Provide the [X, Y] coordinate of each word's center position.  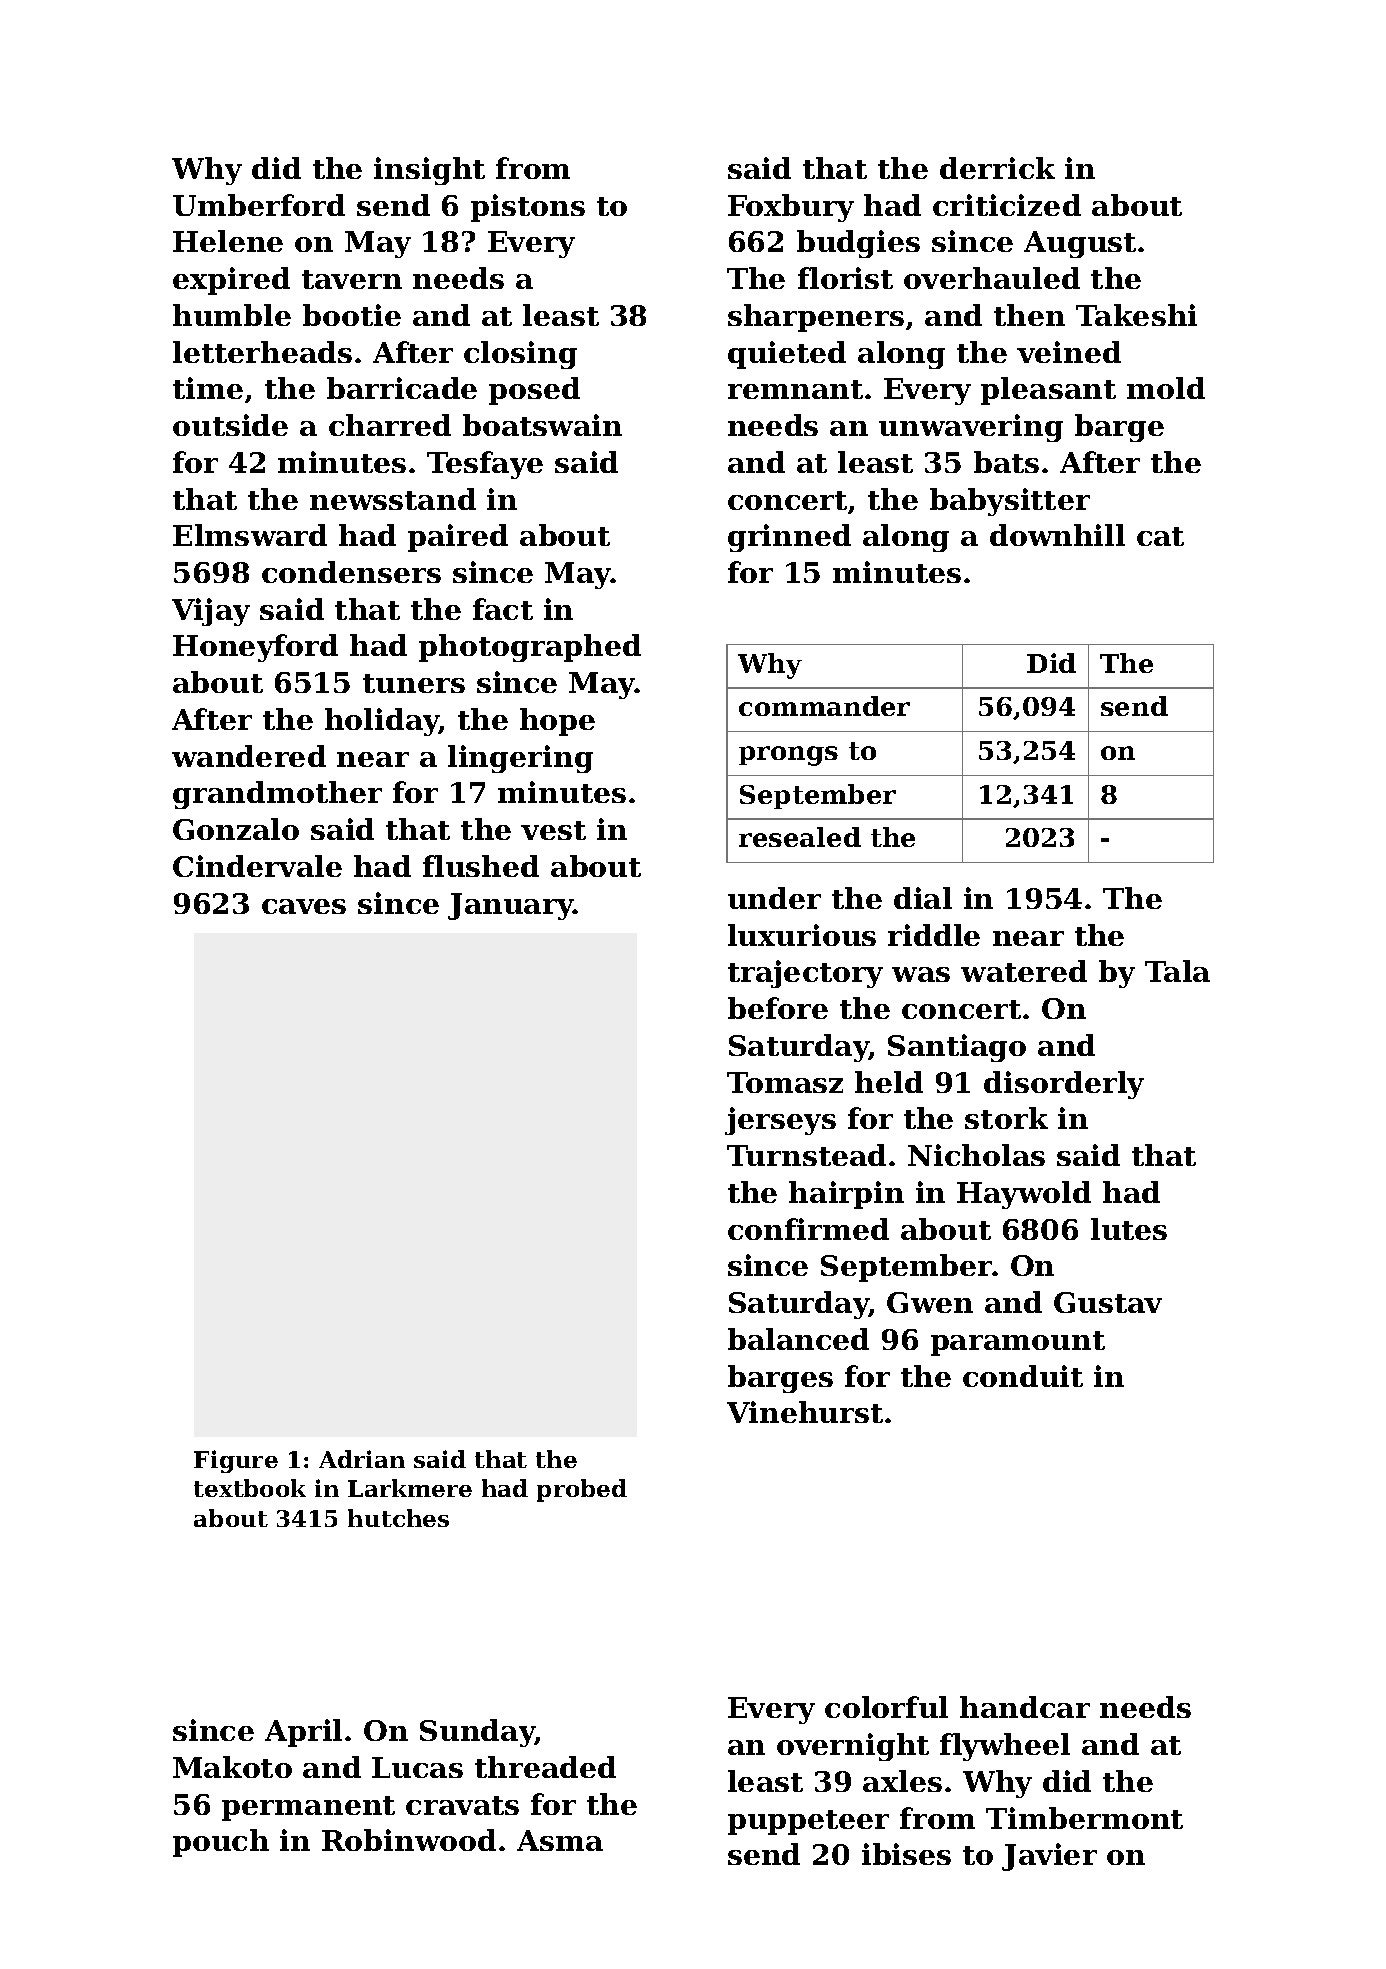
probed [582, 1490]
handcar [1025, 1707]
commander [824, 706]
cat [1160, 536]
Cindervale [257, 866]
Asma [560, 1840]
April [303, 1733]
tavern [352, 279]
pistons [528, 208]
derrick [997, 168]
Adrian [362, 1459]
